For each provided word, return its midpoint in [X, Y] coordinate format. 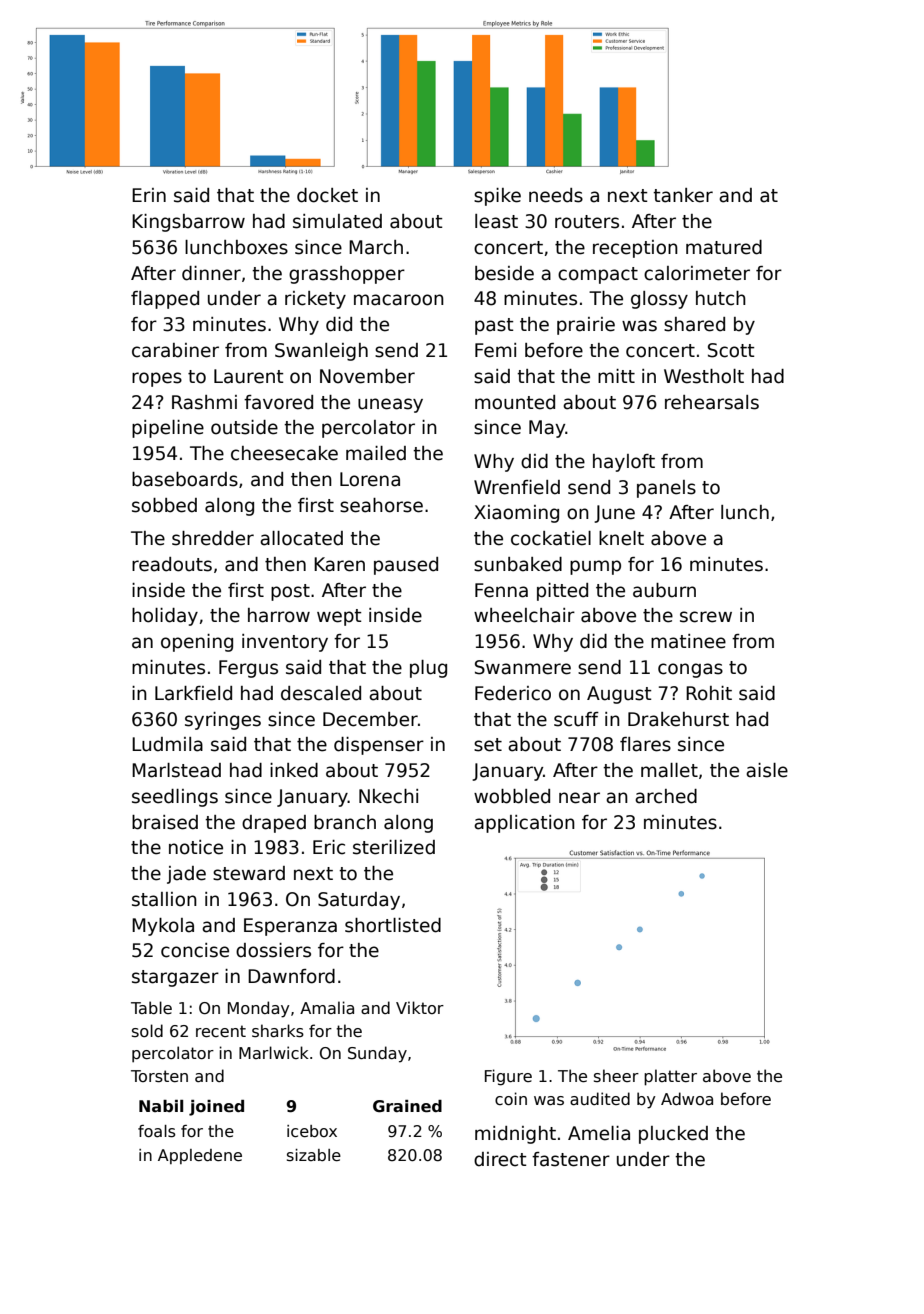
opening [197, 643]
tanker [683, 195]
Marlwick [274, 1052]
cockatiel [551, 538]
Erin [149, 195]
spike [497, 197]
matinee [688, 641]
